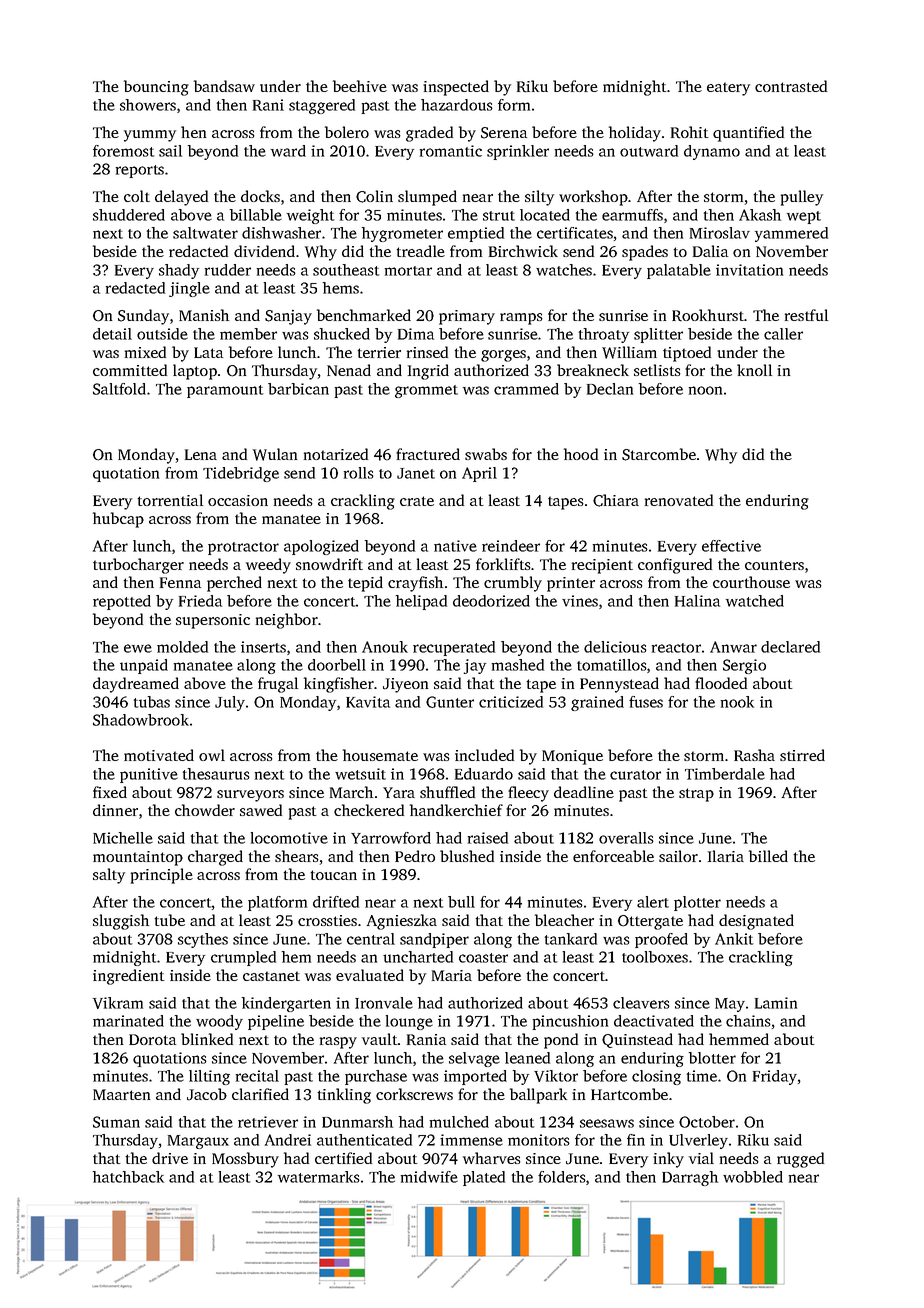  What do you see at coordinates (806, 315) in the screenshot?
I see `restful` at bounding box center [806, 315].
